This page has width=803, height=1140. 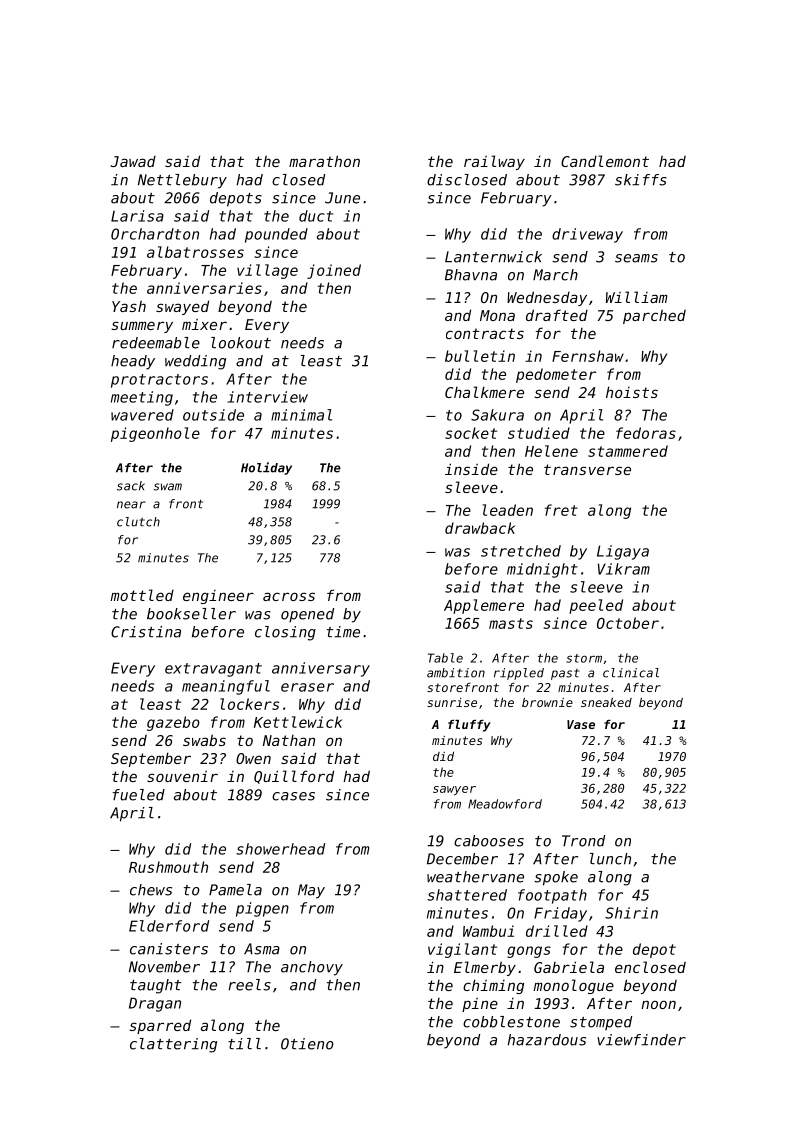 What do you see at coordinates (226, 687) in the page?
I see `meaningful` at bounding box center [226, 687].
